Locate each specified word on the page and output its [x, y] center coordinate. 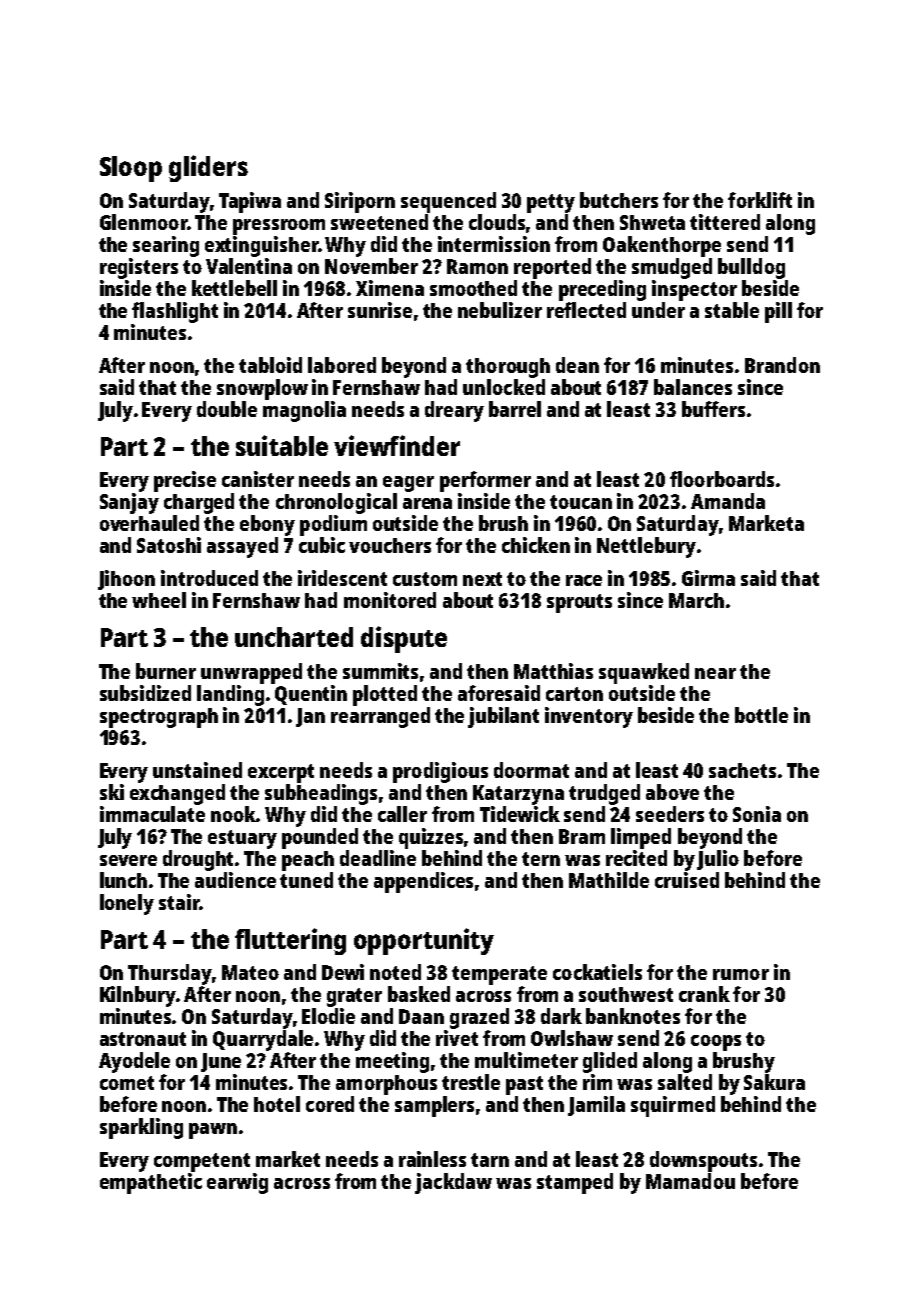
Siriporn [360, 202]
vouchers [390, 545]
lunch [123, 880]
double [227, 409]
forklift [760, 200]
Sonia [757, 814]
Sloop [131, 169]
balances [693, 387]
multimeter [526, 1060]
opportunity [424, 941]
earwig [237, 1183]
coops [716, 1043]
